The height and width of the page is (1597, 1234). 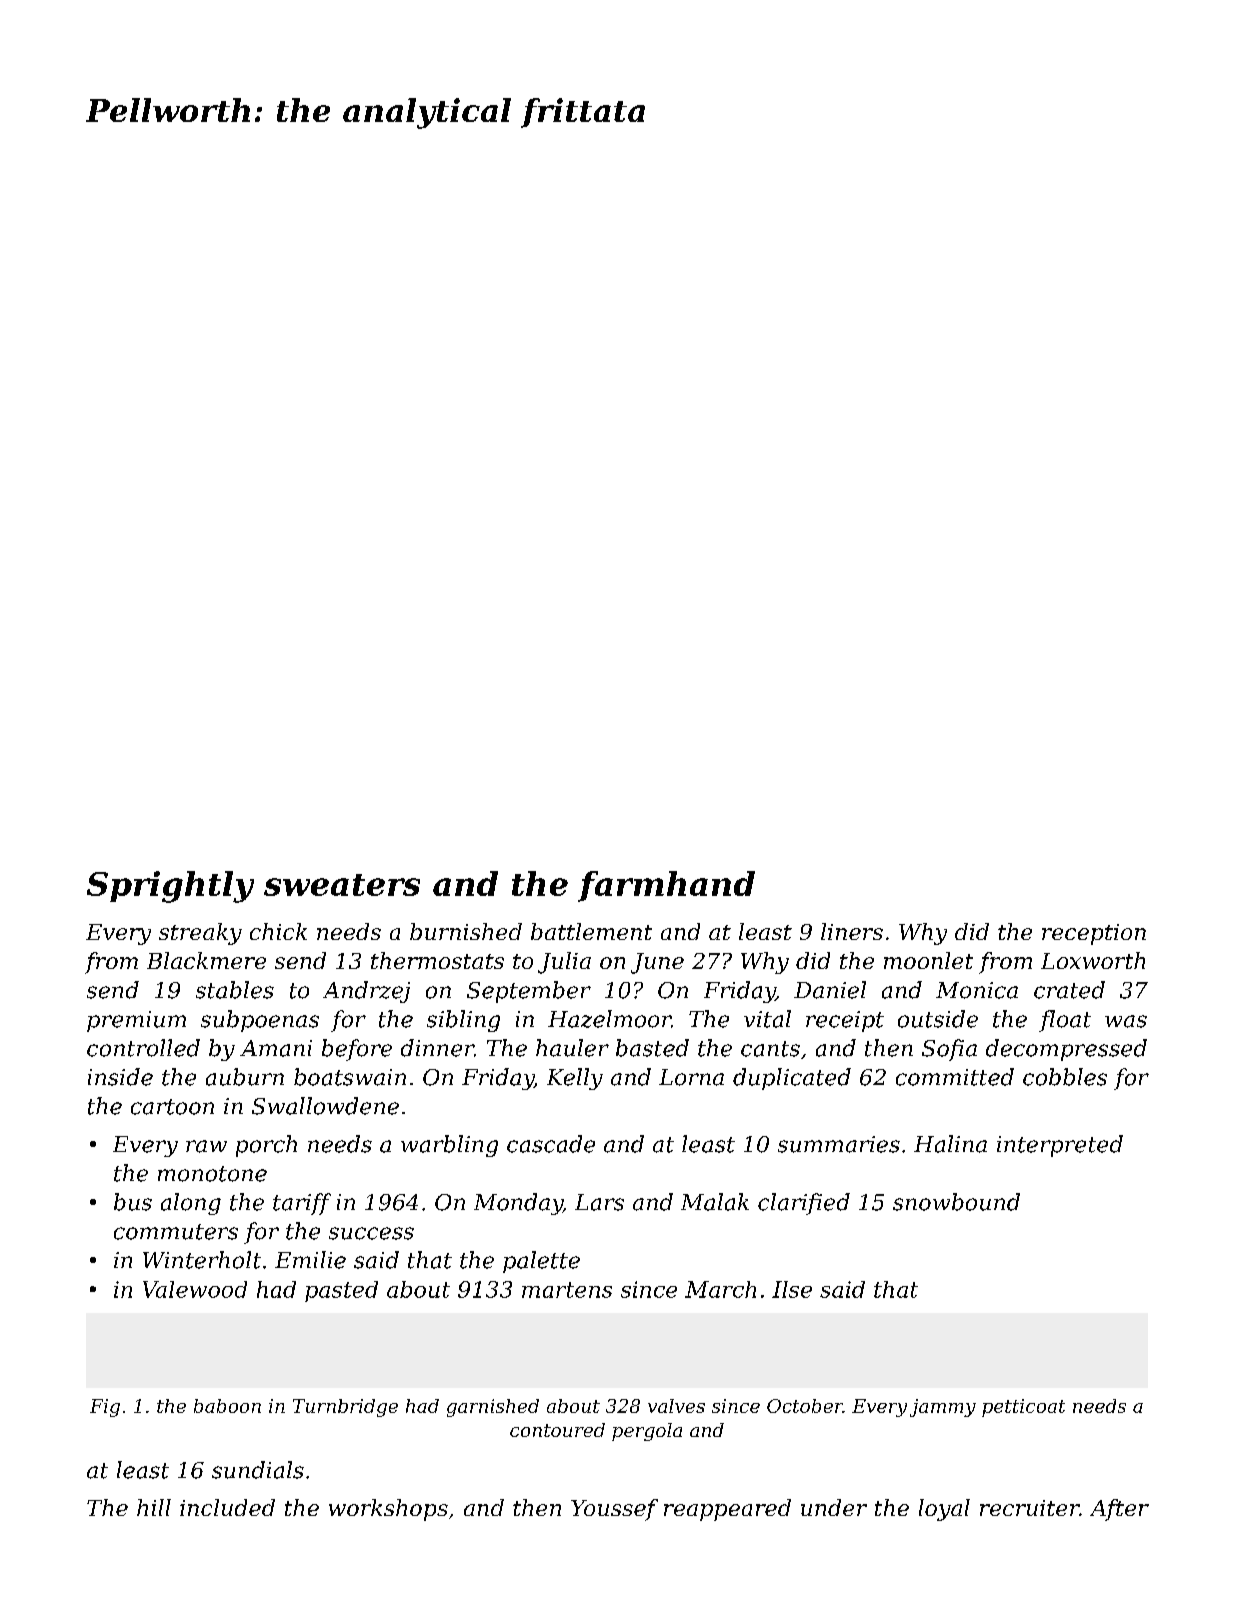 What do you see at coordinates (956, 1202) in the page?
I see `snowbound` at bounding box center [956, 1202].
